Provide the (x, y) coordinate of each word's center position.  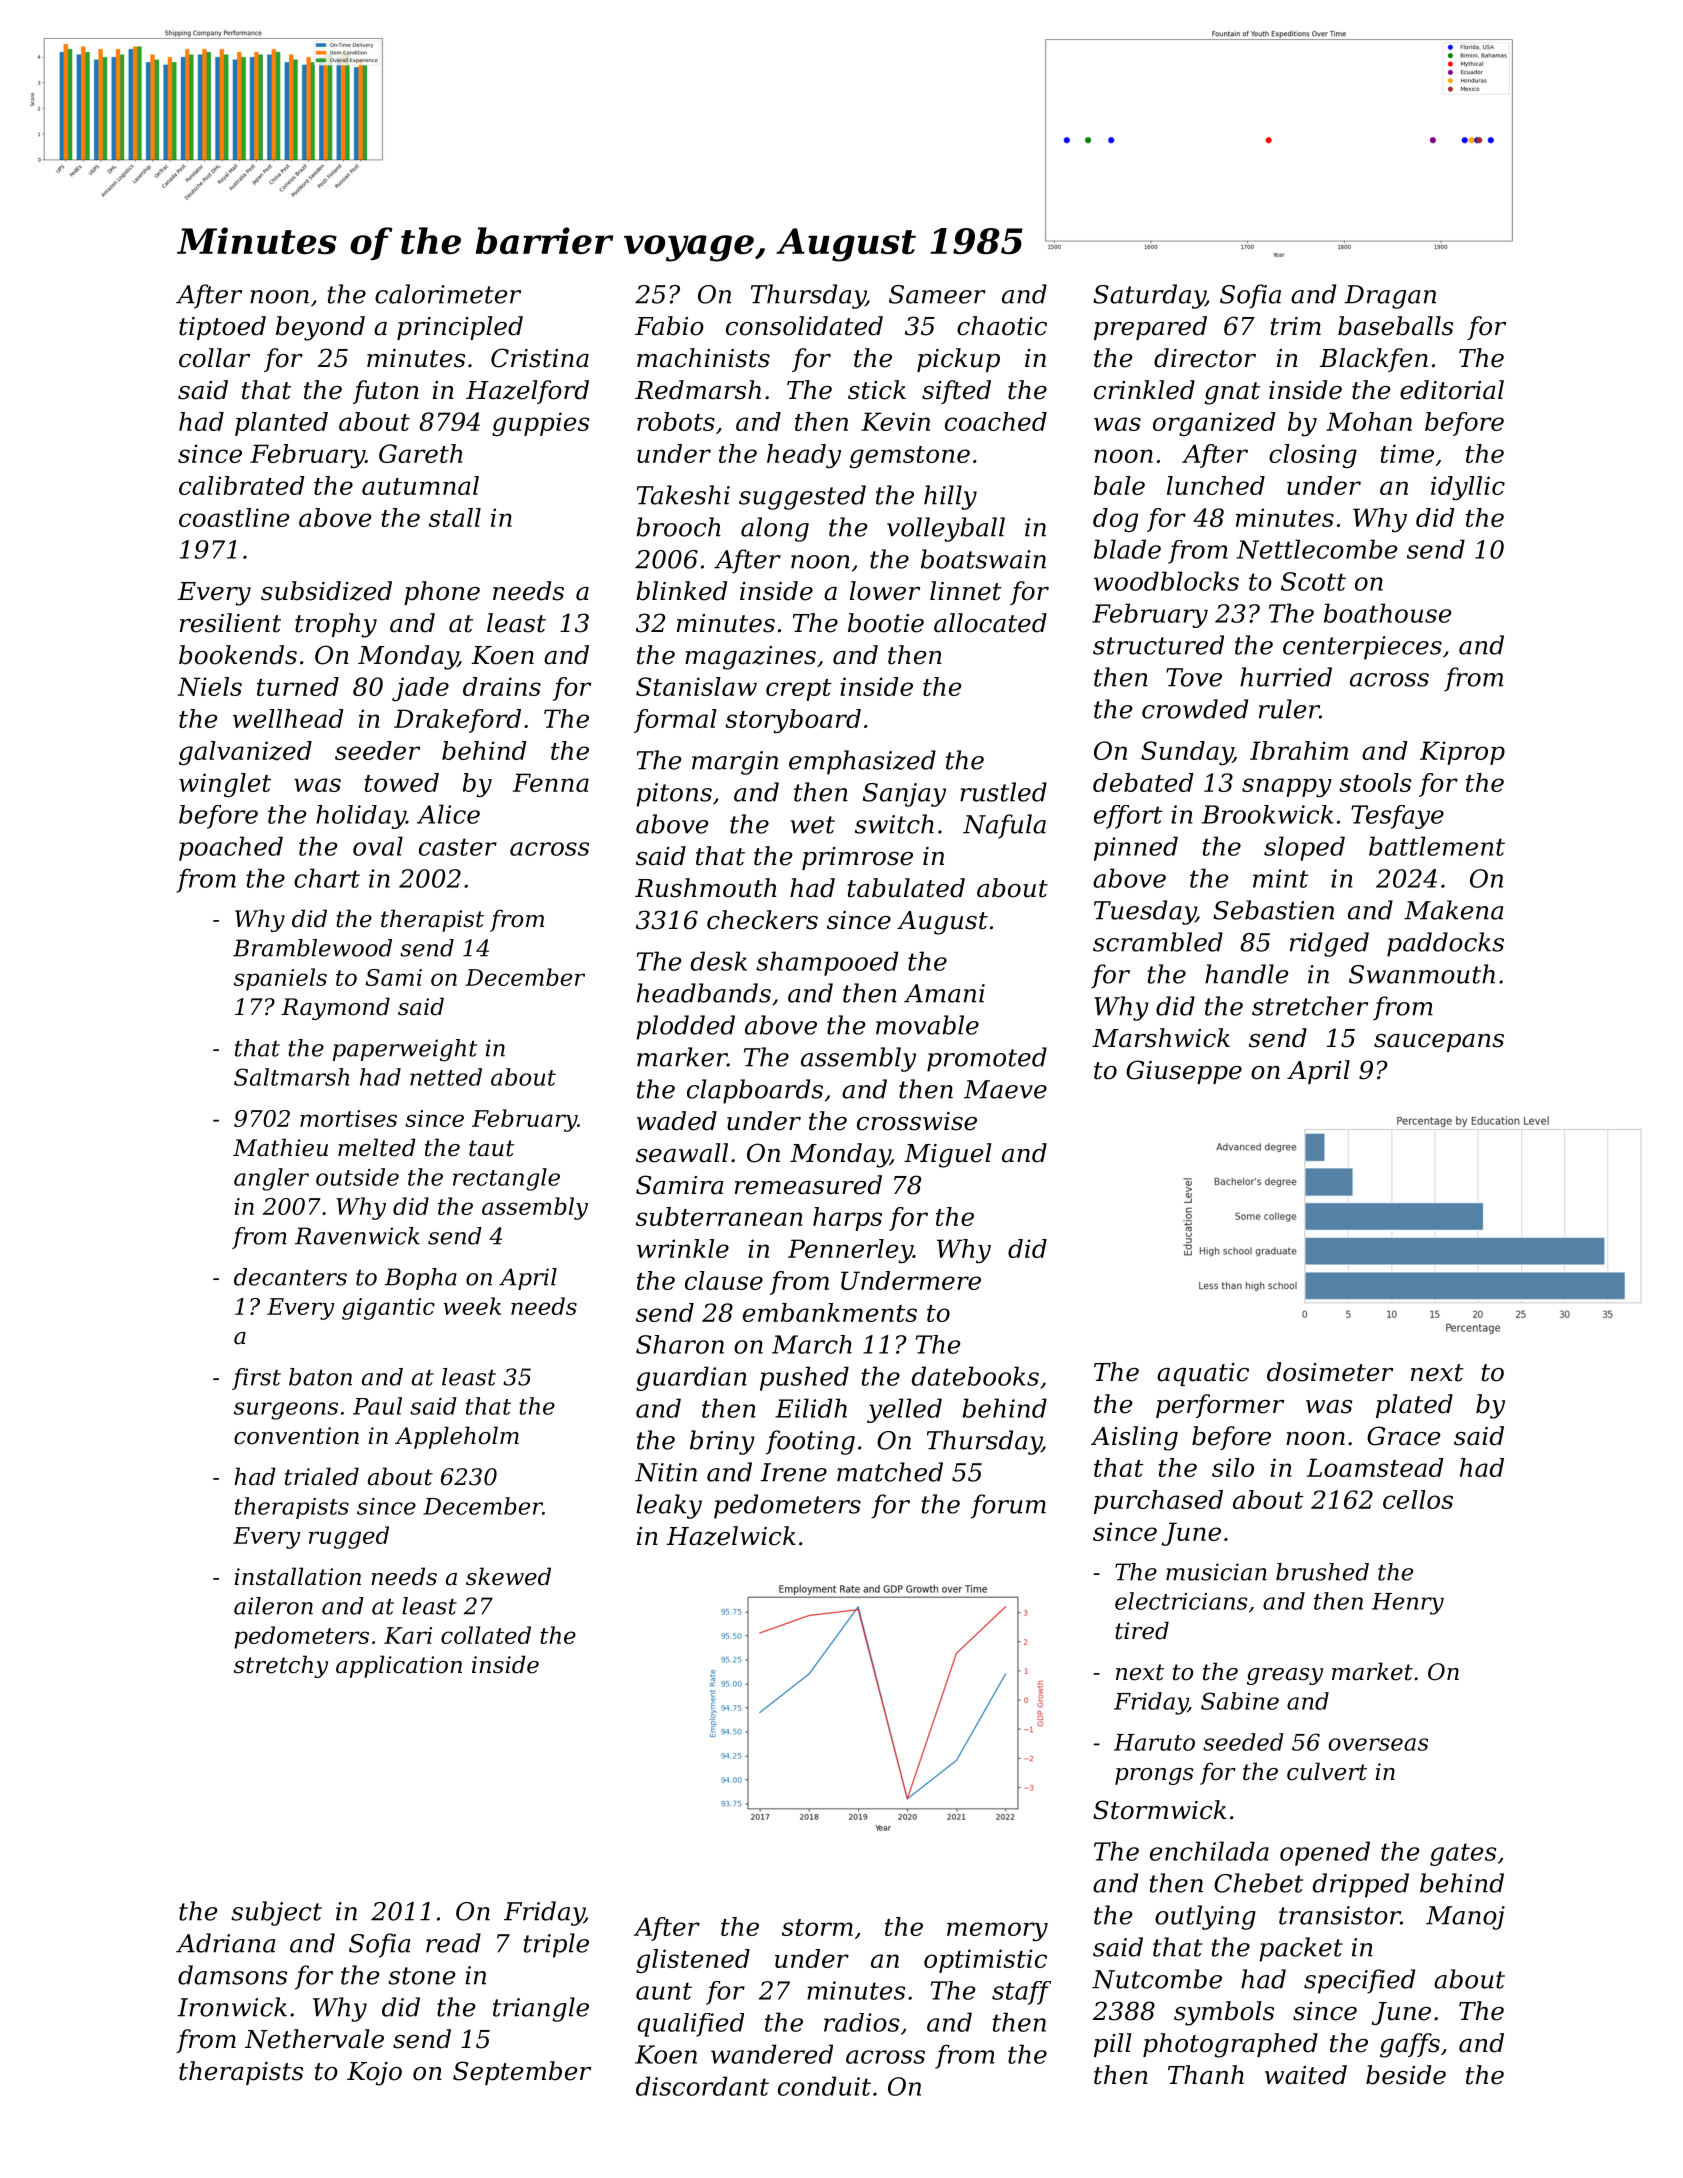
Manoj (1465, 1918)
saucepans (1439, 1043)
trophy (336, 625)
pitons (674, 795)
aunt (664, 1991)
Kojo (374, 2074)
